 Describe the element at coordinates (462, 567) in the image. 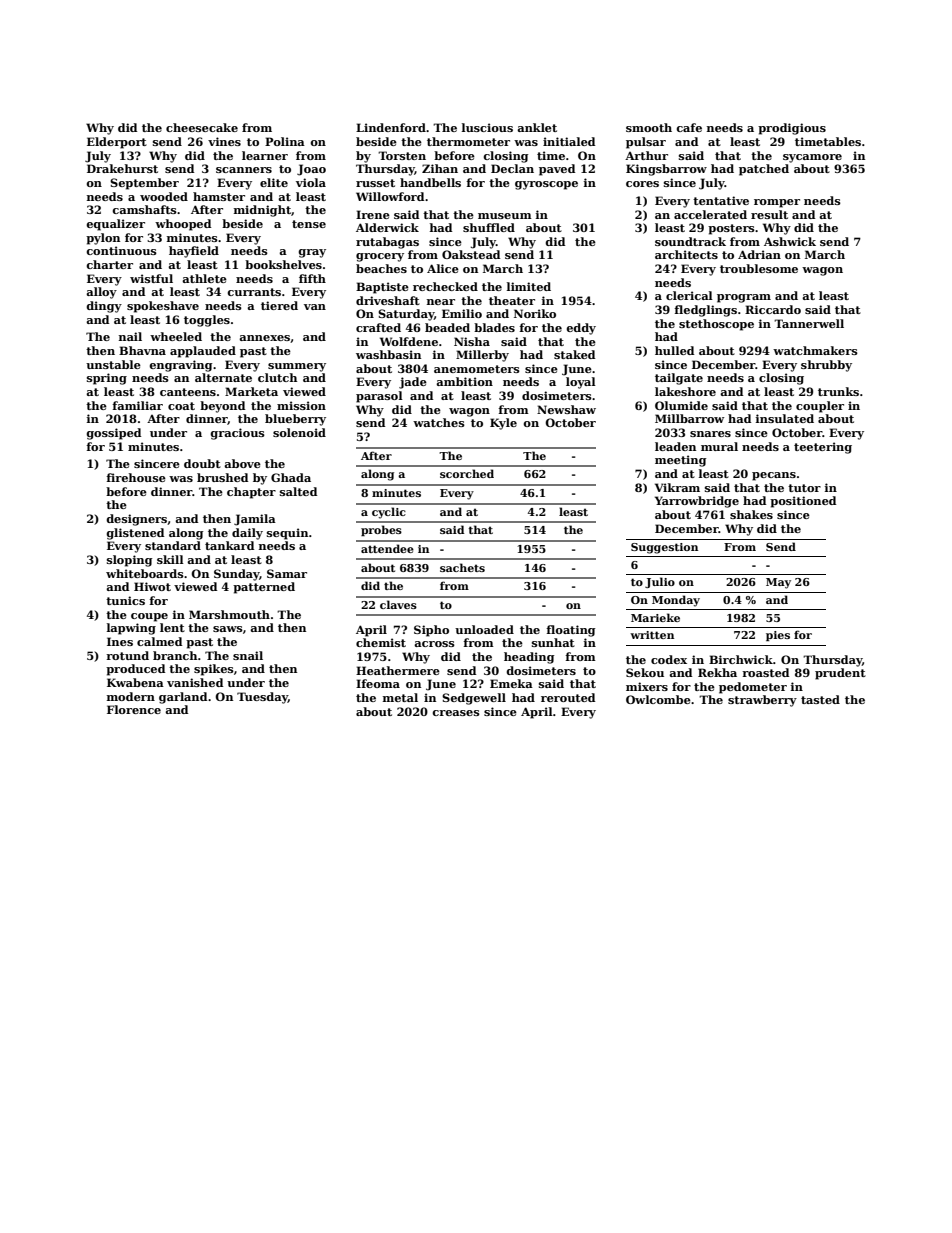

I see `sachets` at that location.
